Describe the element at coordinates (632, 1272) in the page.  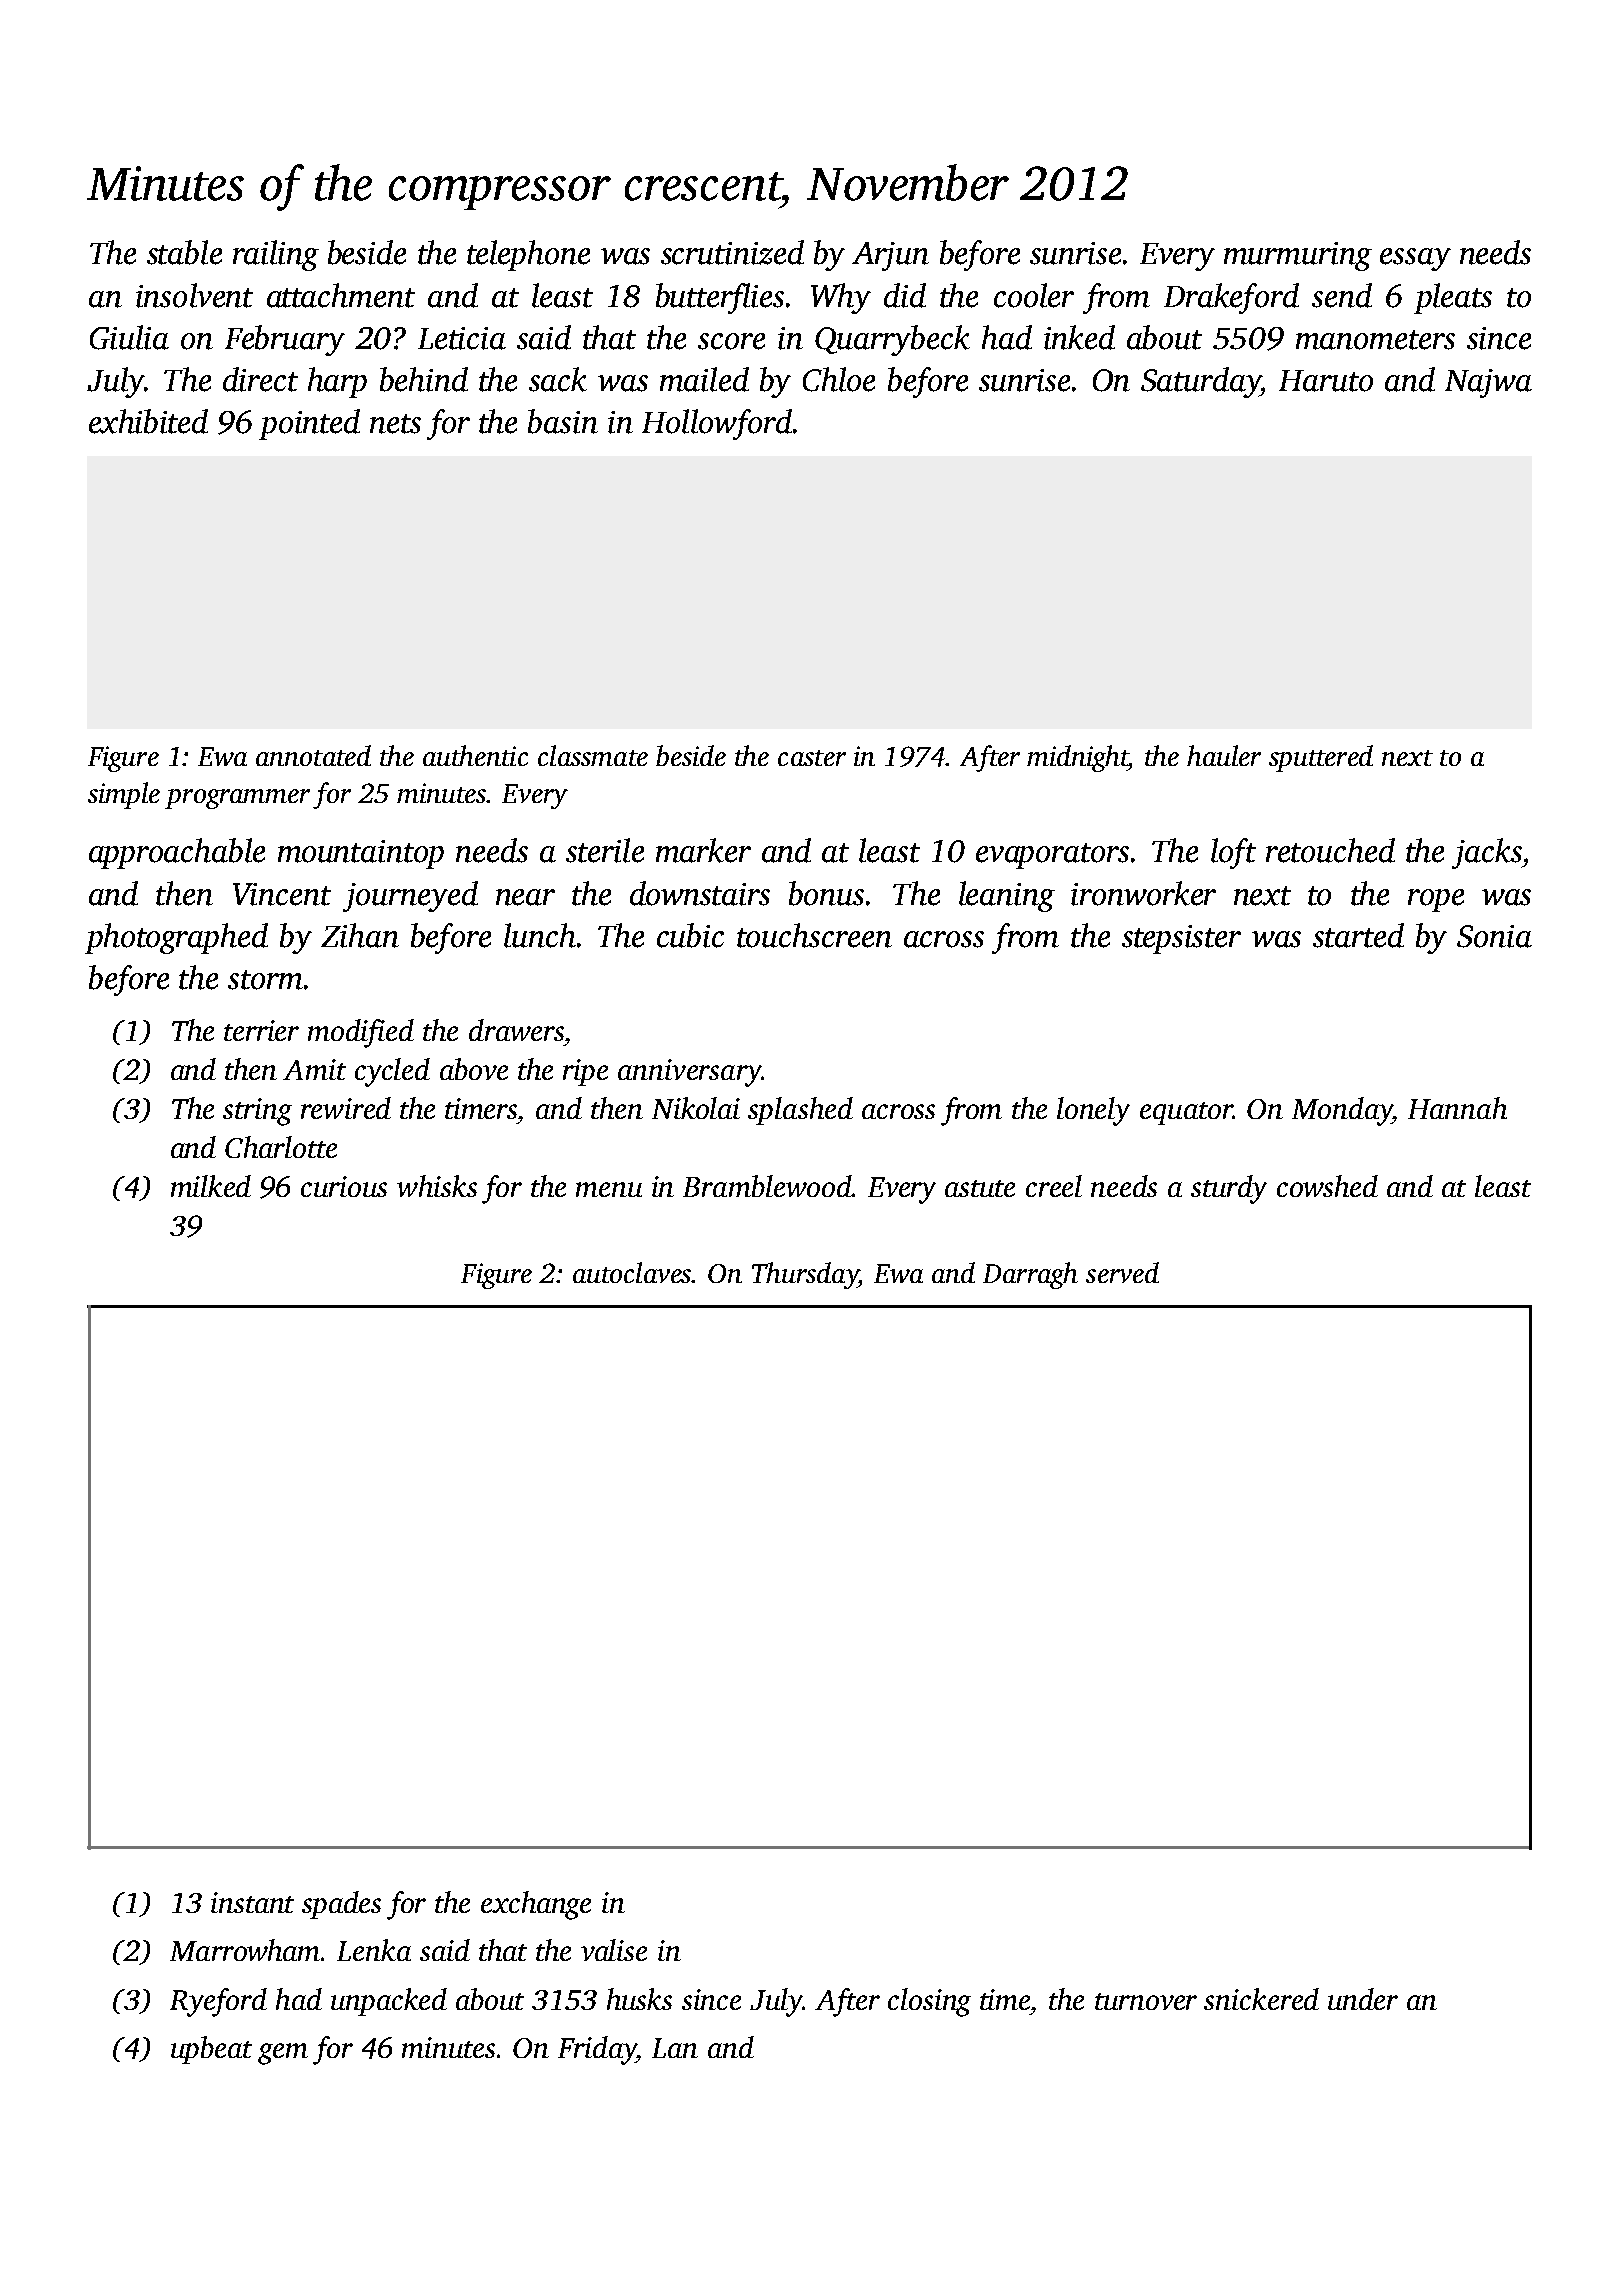
I see `autoclaves` at that location.
